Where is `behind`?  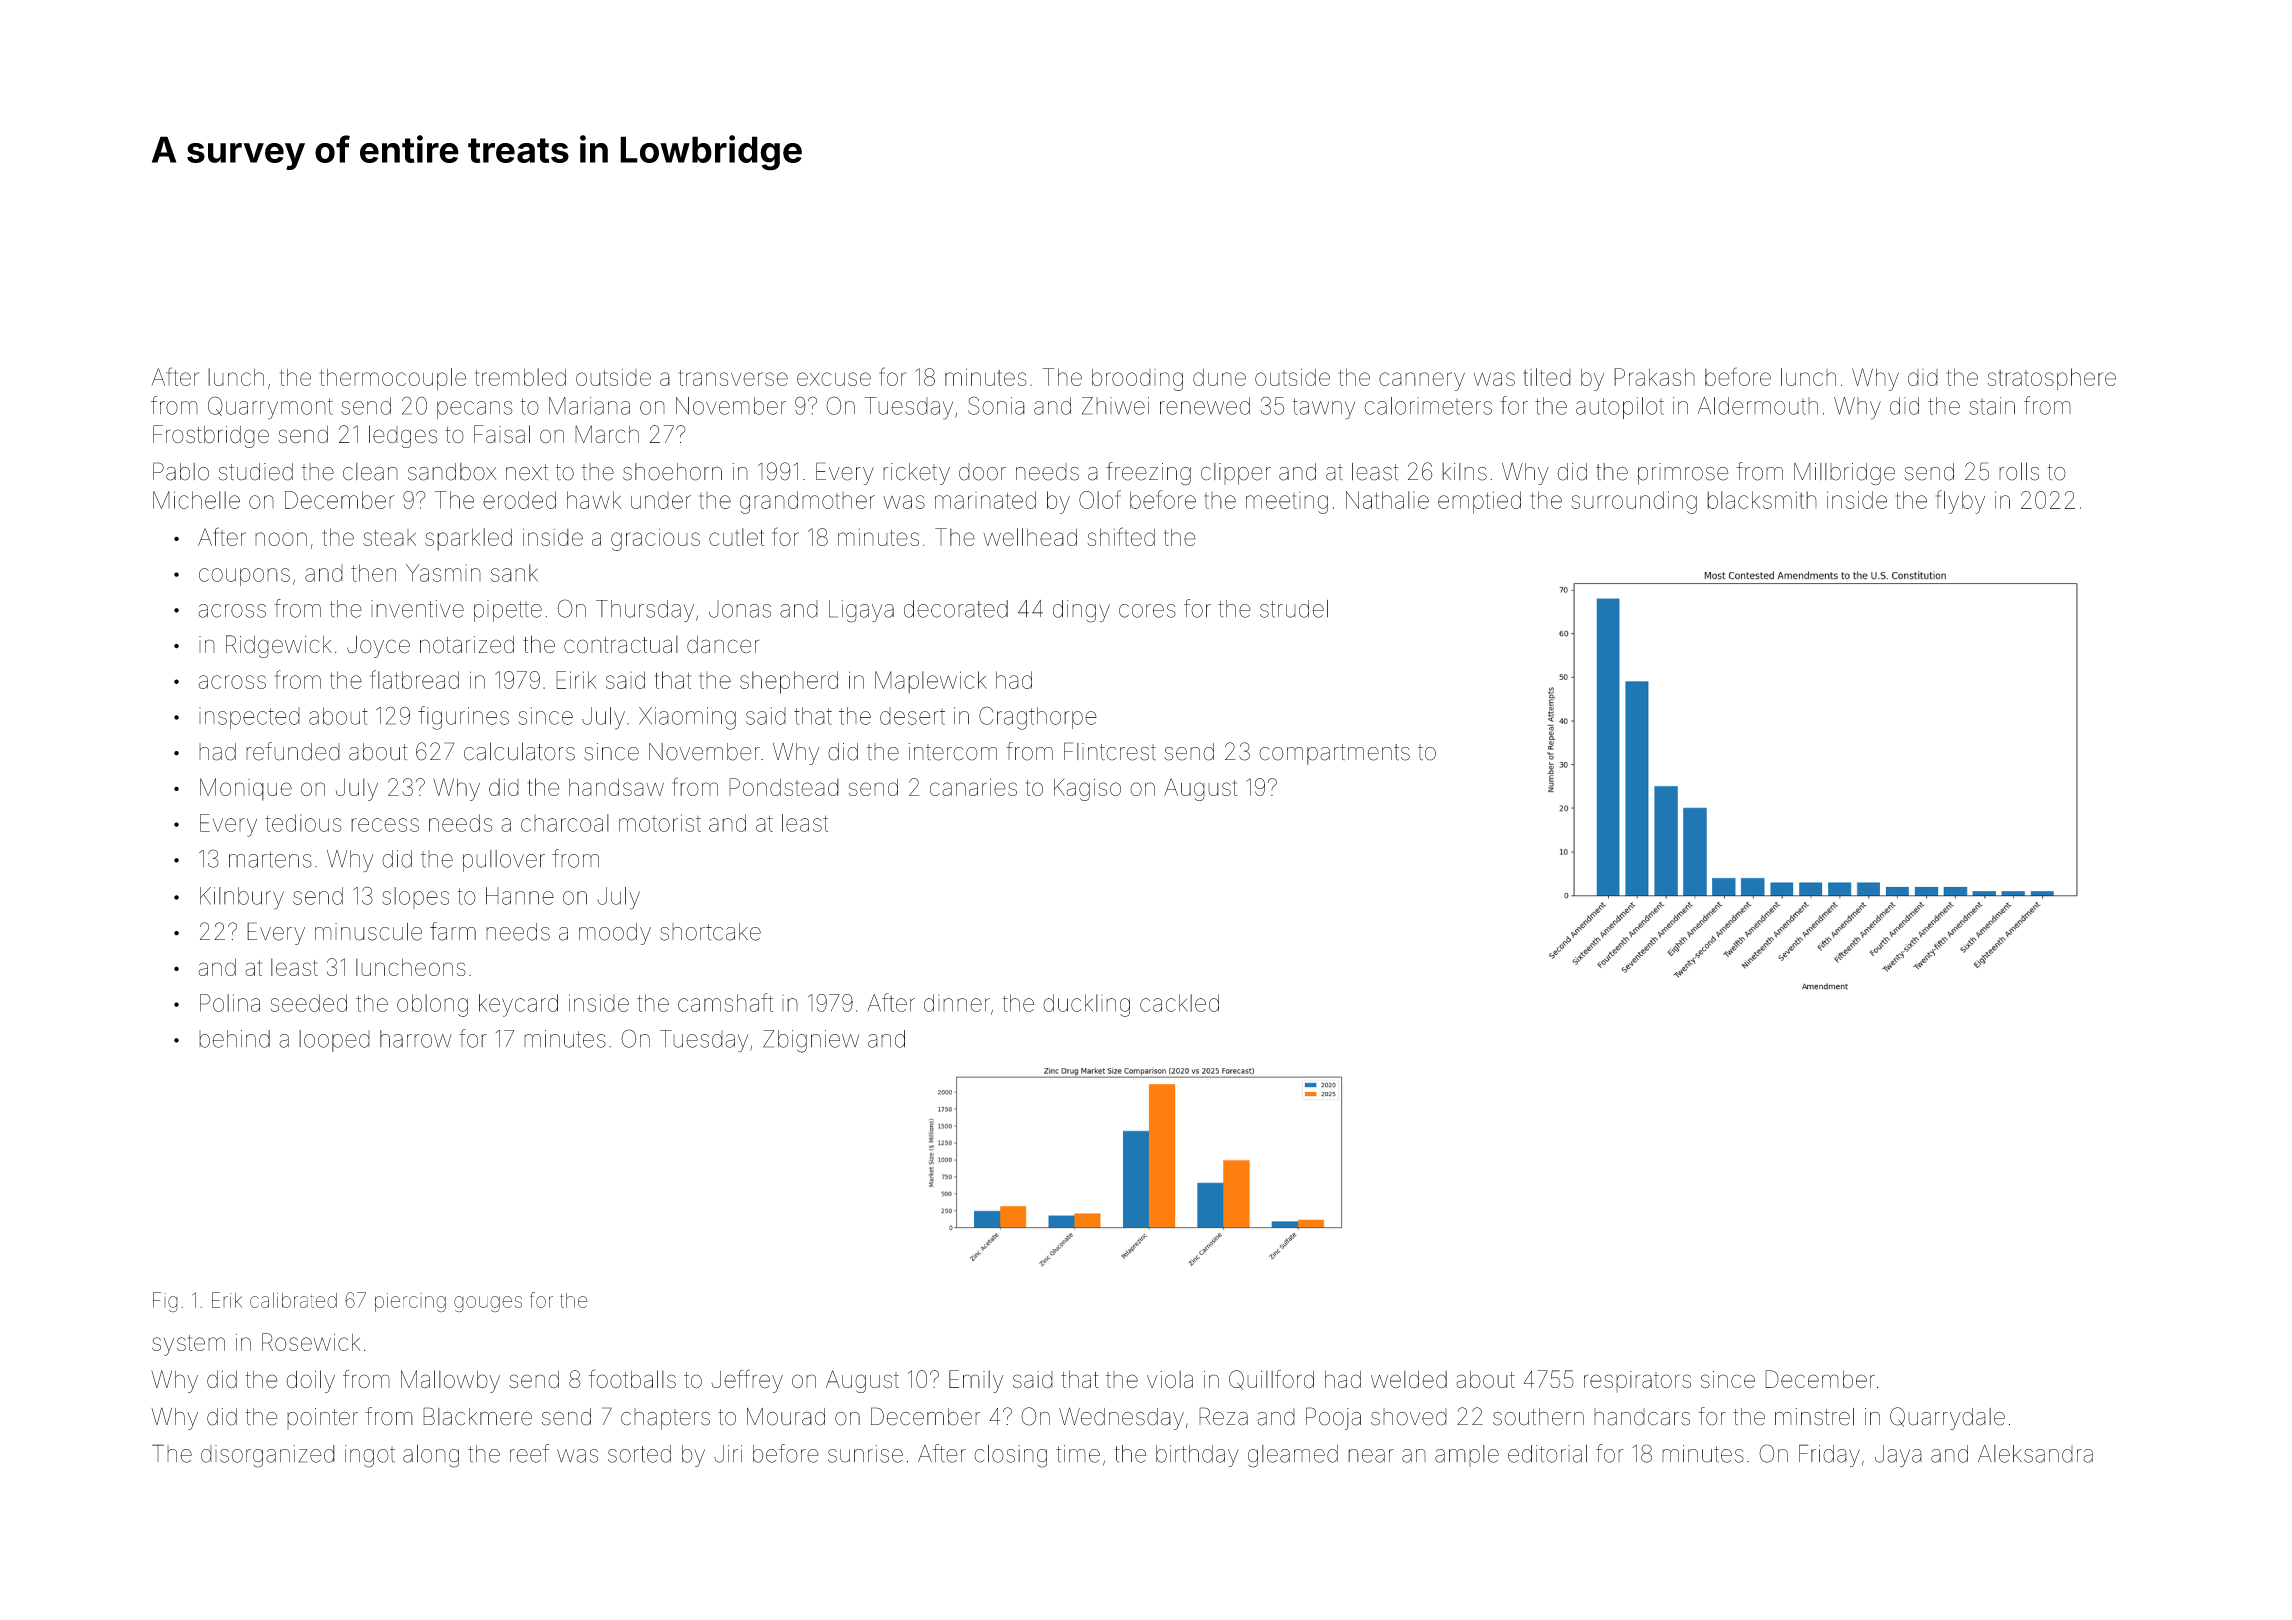
behind is located at coordinates (234, 1039).
